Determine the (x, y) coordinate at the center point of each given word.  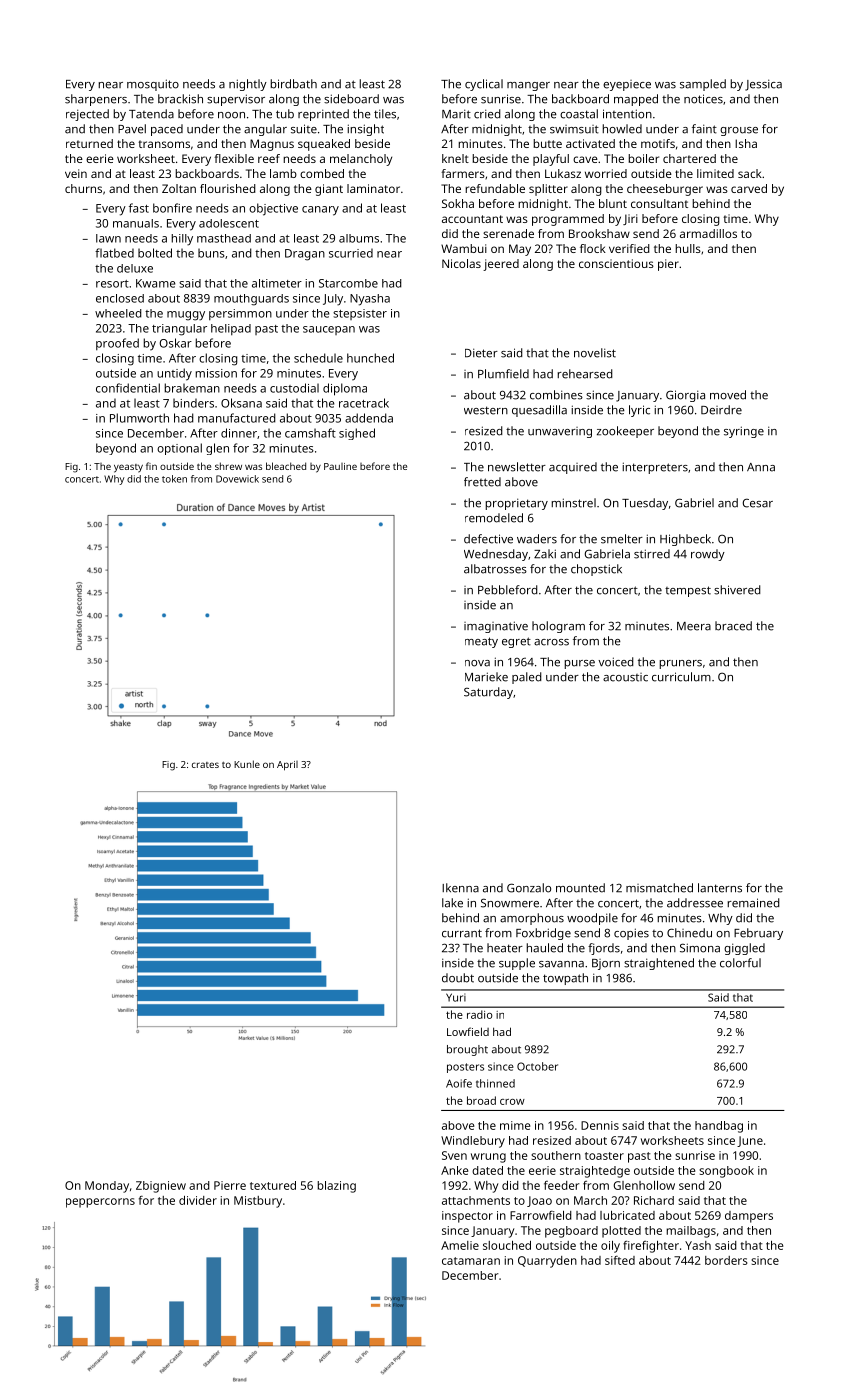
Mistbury (258, 1202)
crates (205, 765)
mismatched (659, 888)
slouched (507, 1245)
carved (749, 188)
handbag (719, 1127)
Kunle (247, 764)
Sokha (458, 203)
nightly (248, 85)
